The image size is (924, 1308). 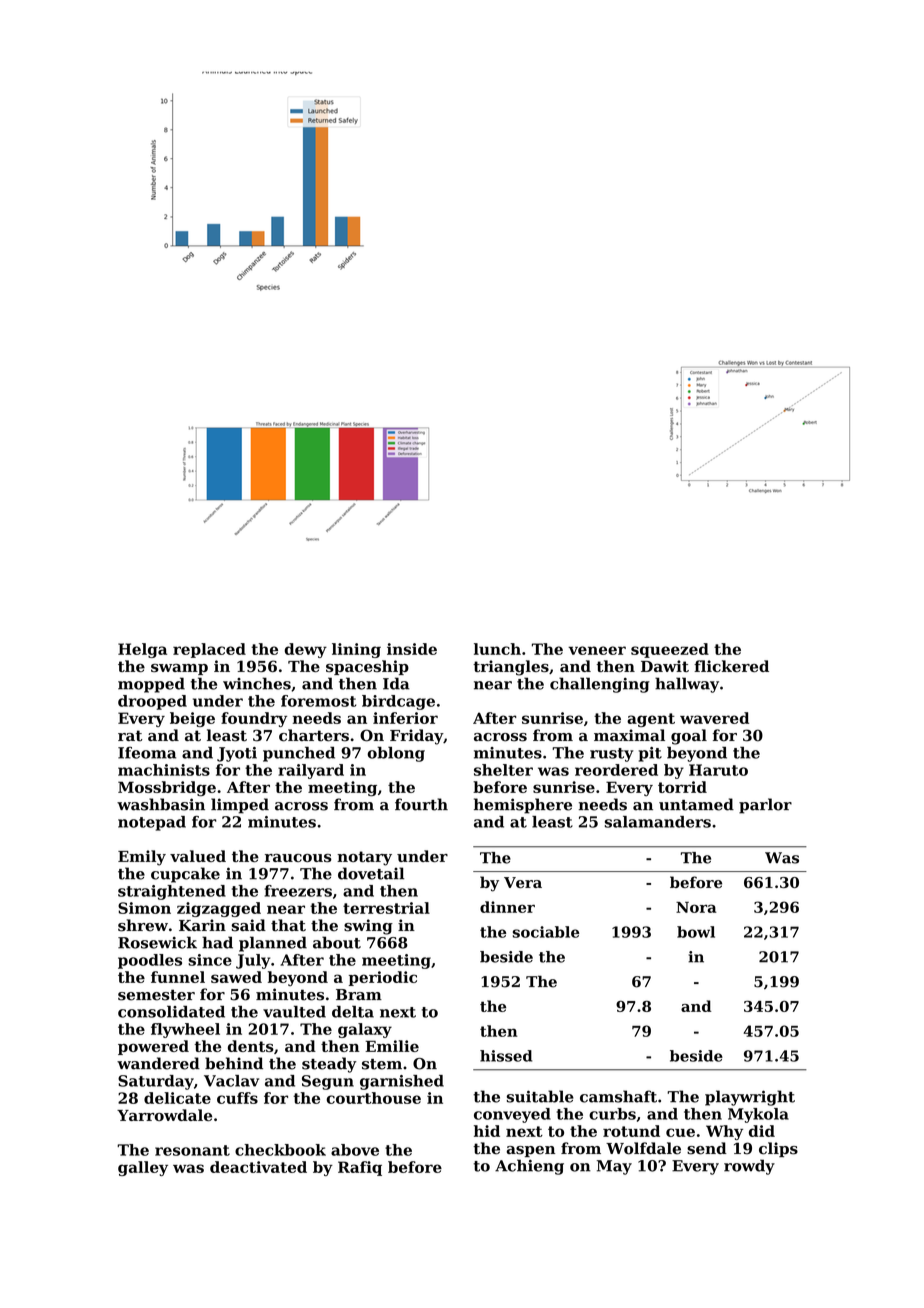 I want to click on Helga, so click(x=142, y=650).
